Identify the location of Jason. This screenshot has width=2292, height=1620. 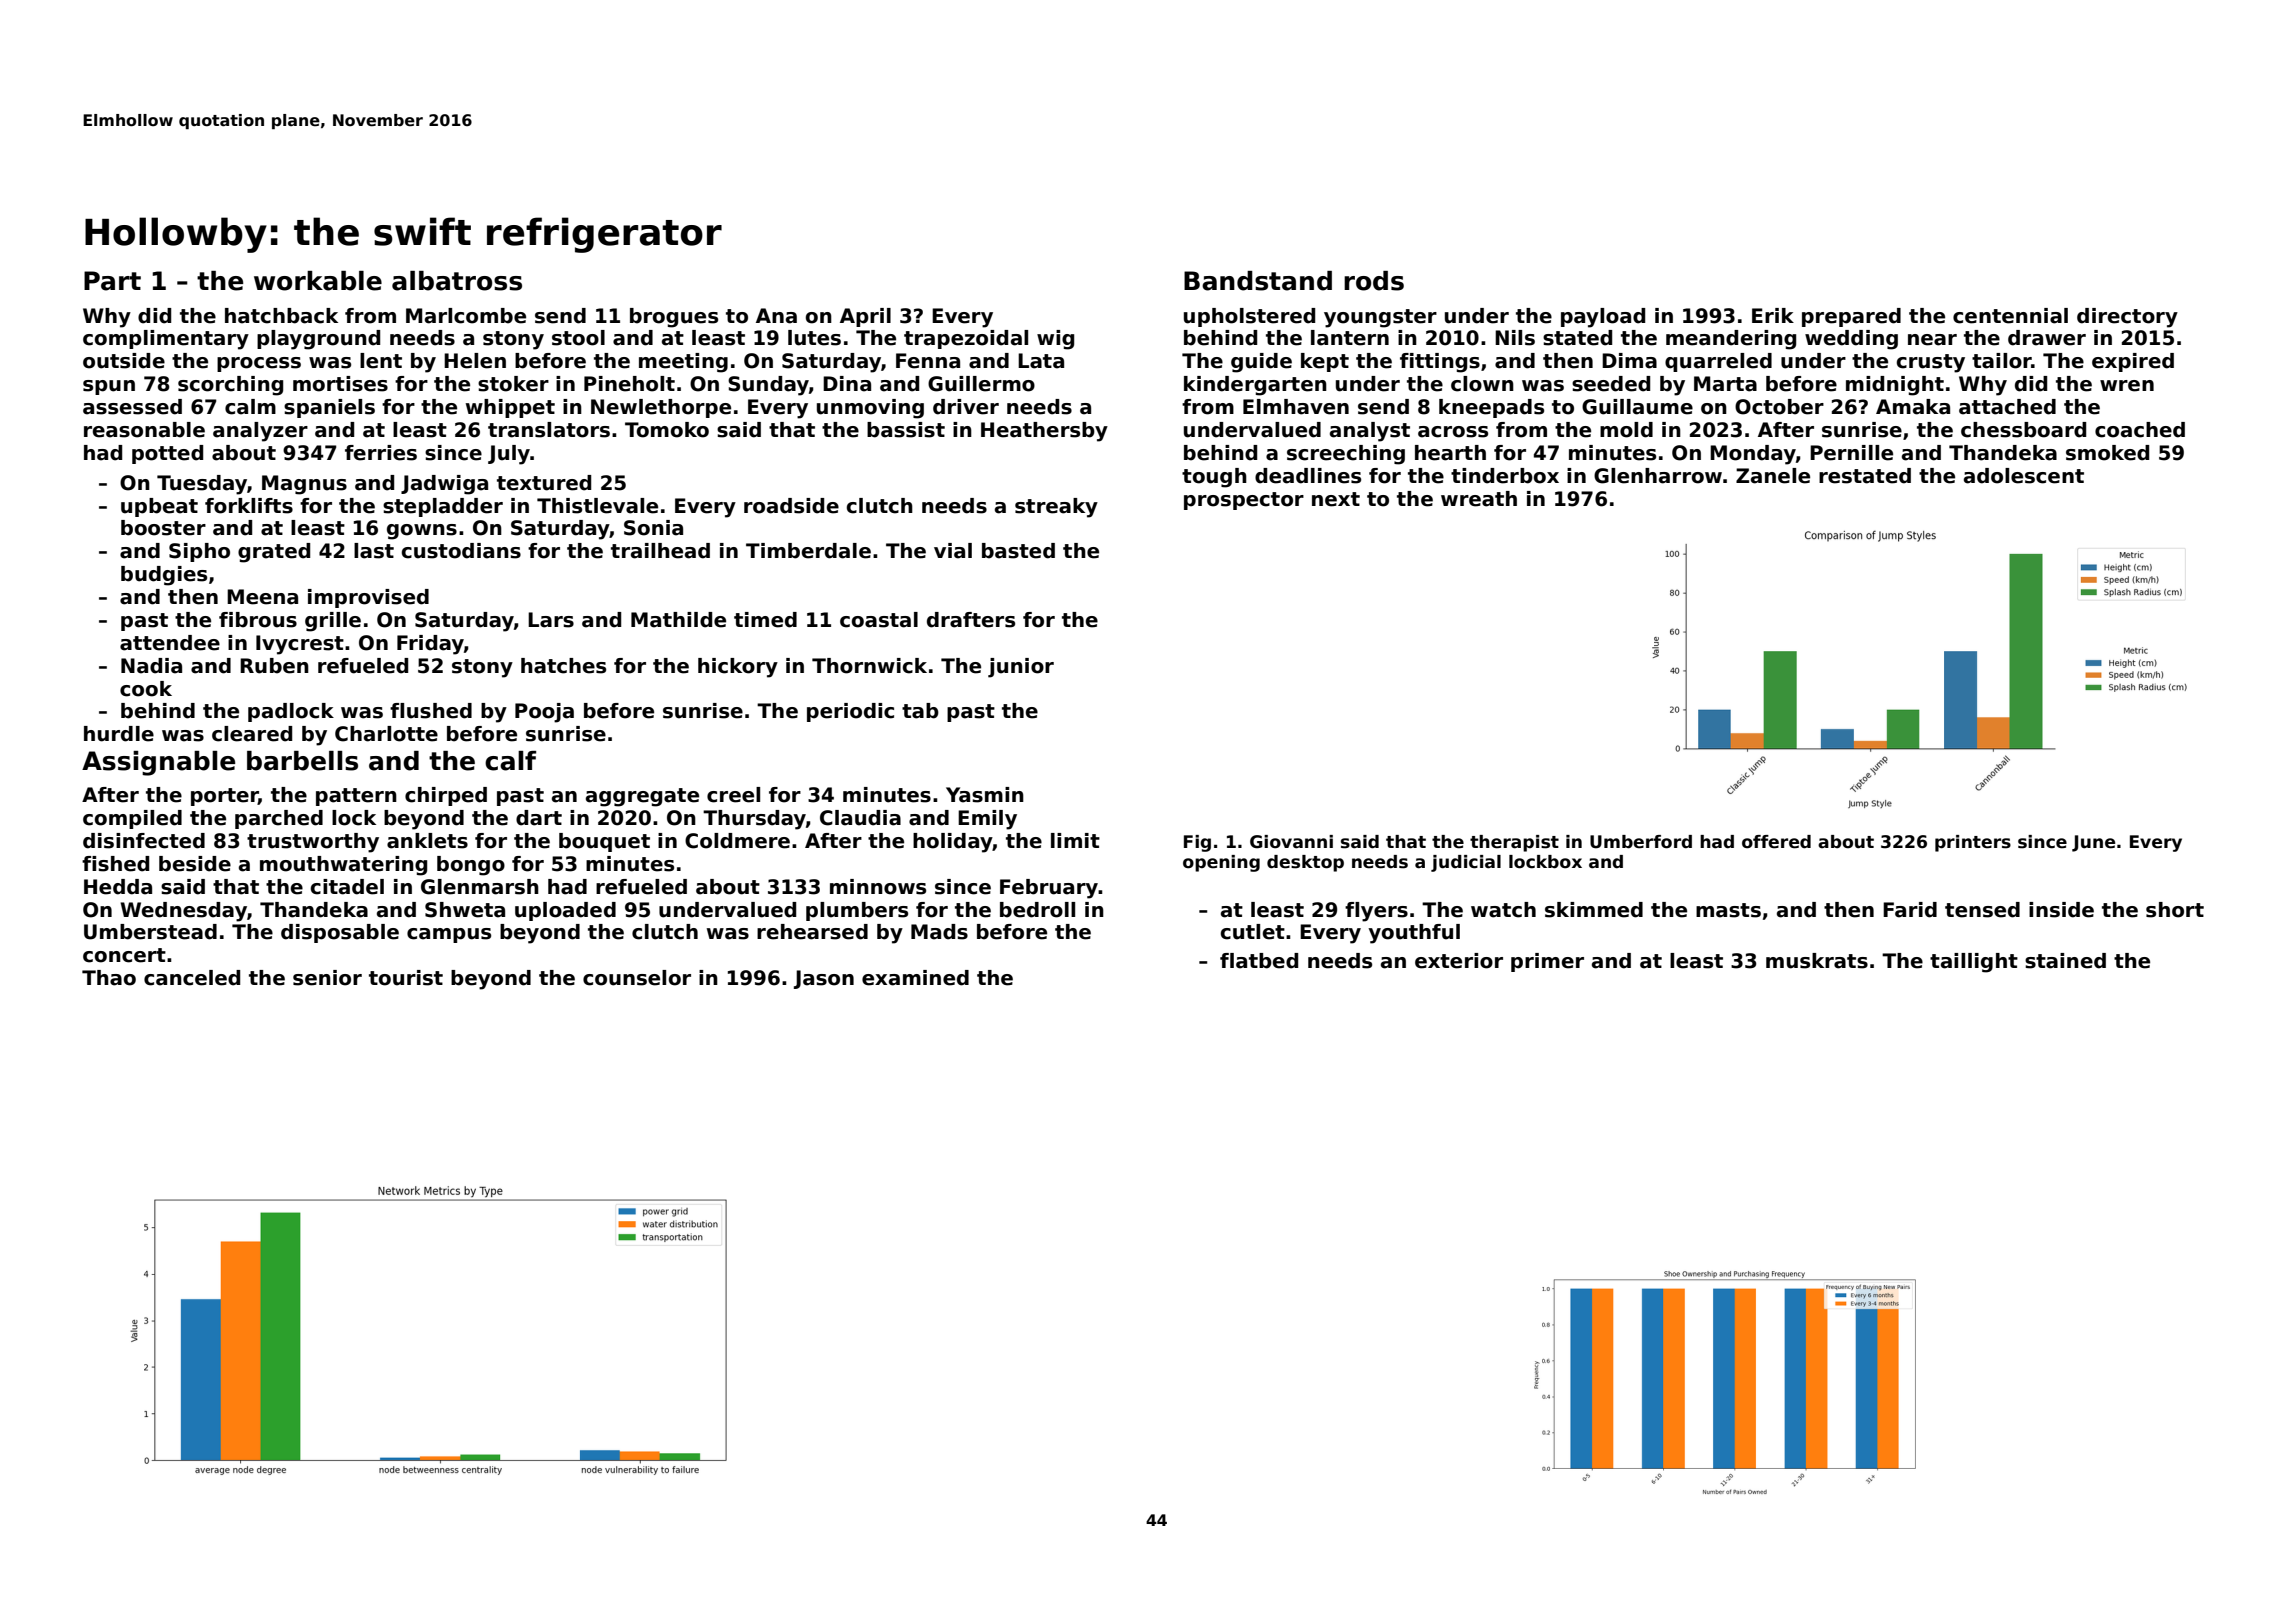
(824, 979).
